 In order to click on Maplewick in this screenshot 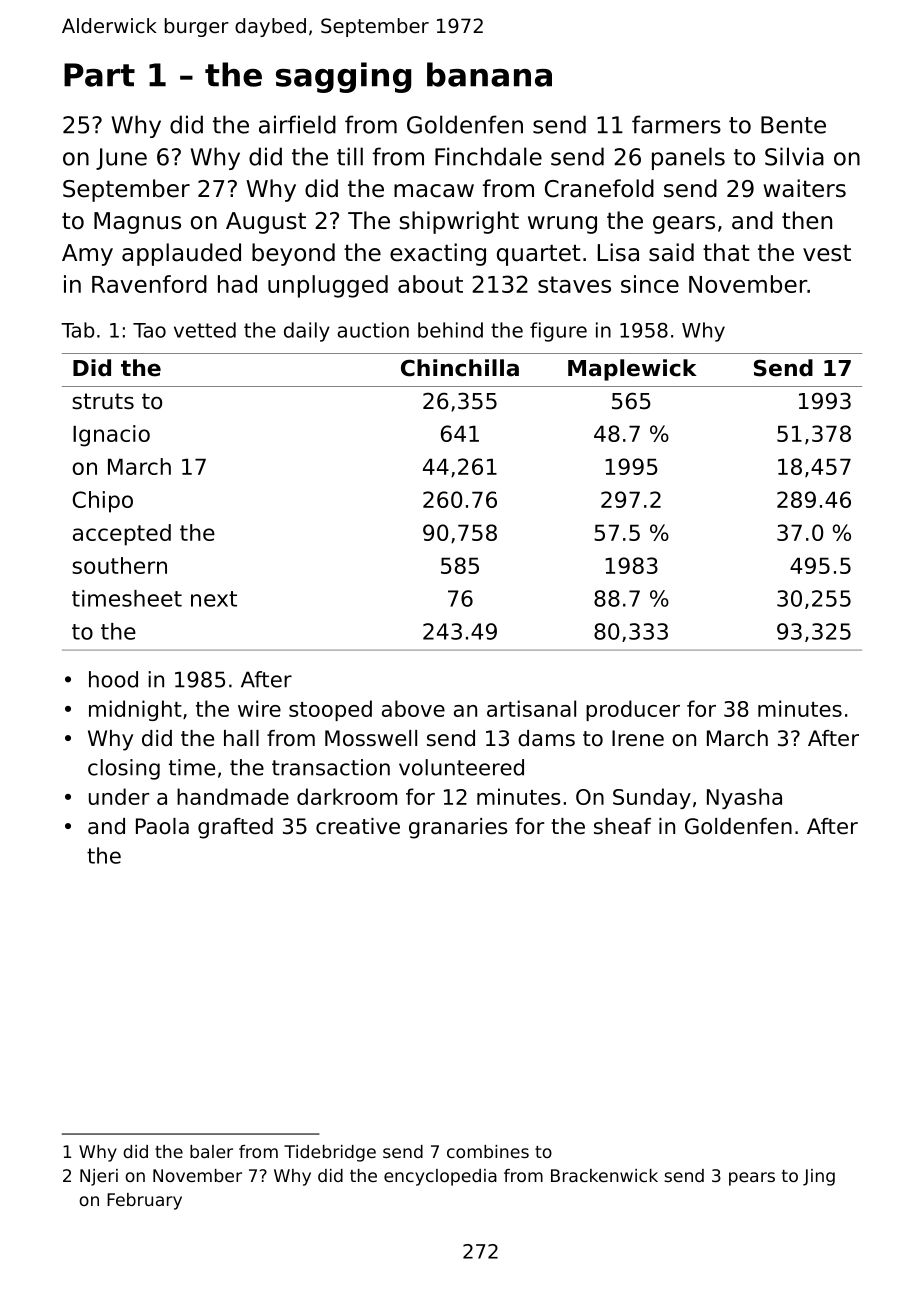, I will do `click(632, 370)`.
